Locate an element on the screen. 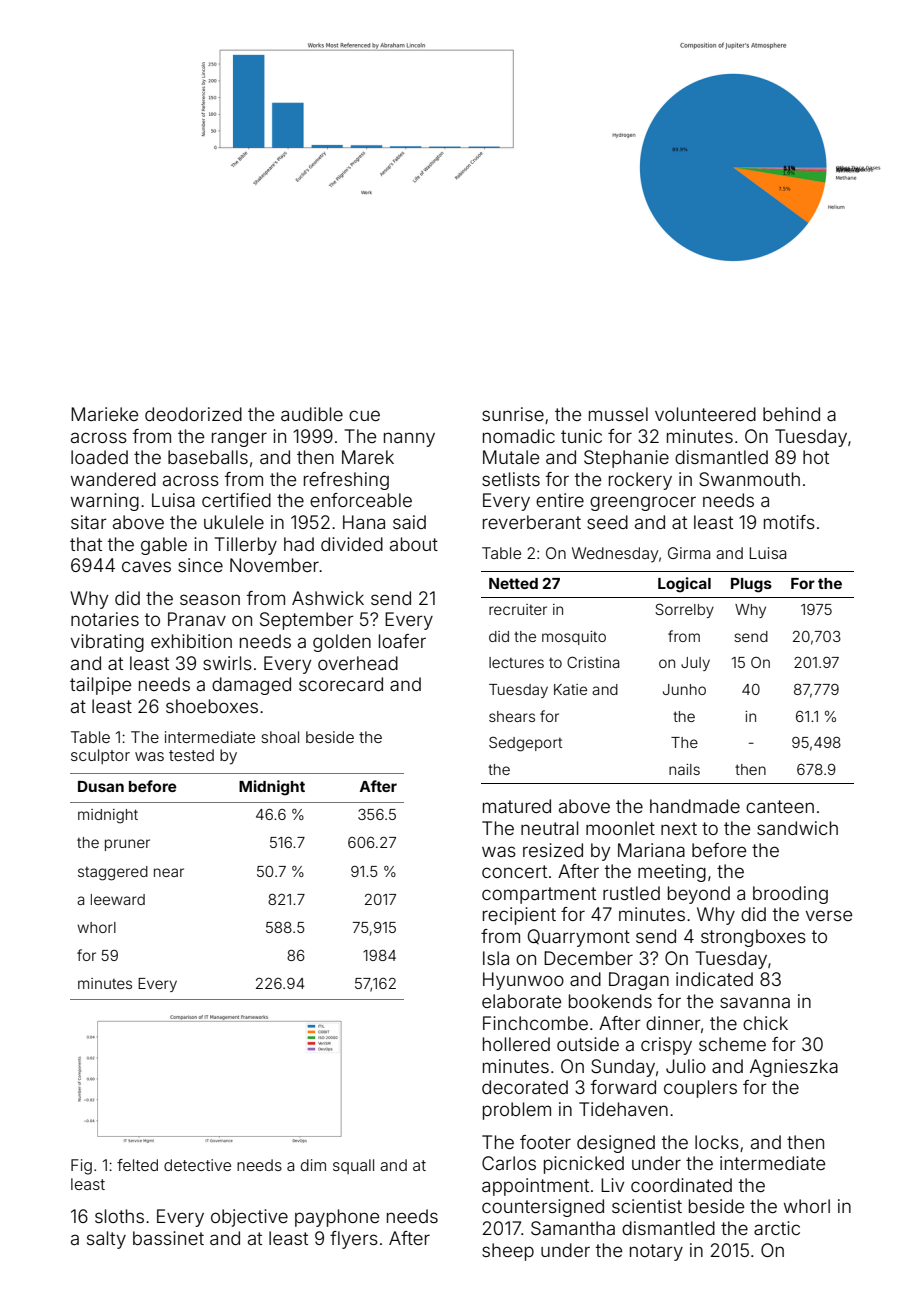 The image size is (924, 1308). Sedgeport is located at coordinates (525, 744).
